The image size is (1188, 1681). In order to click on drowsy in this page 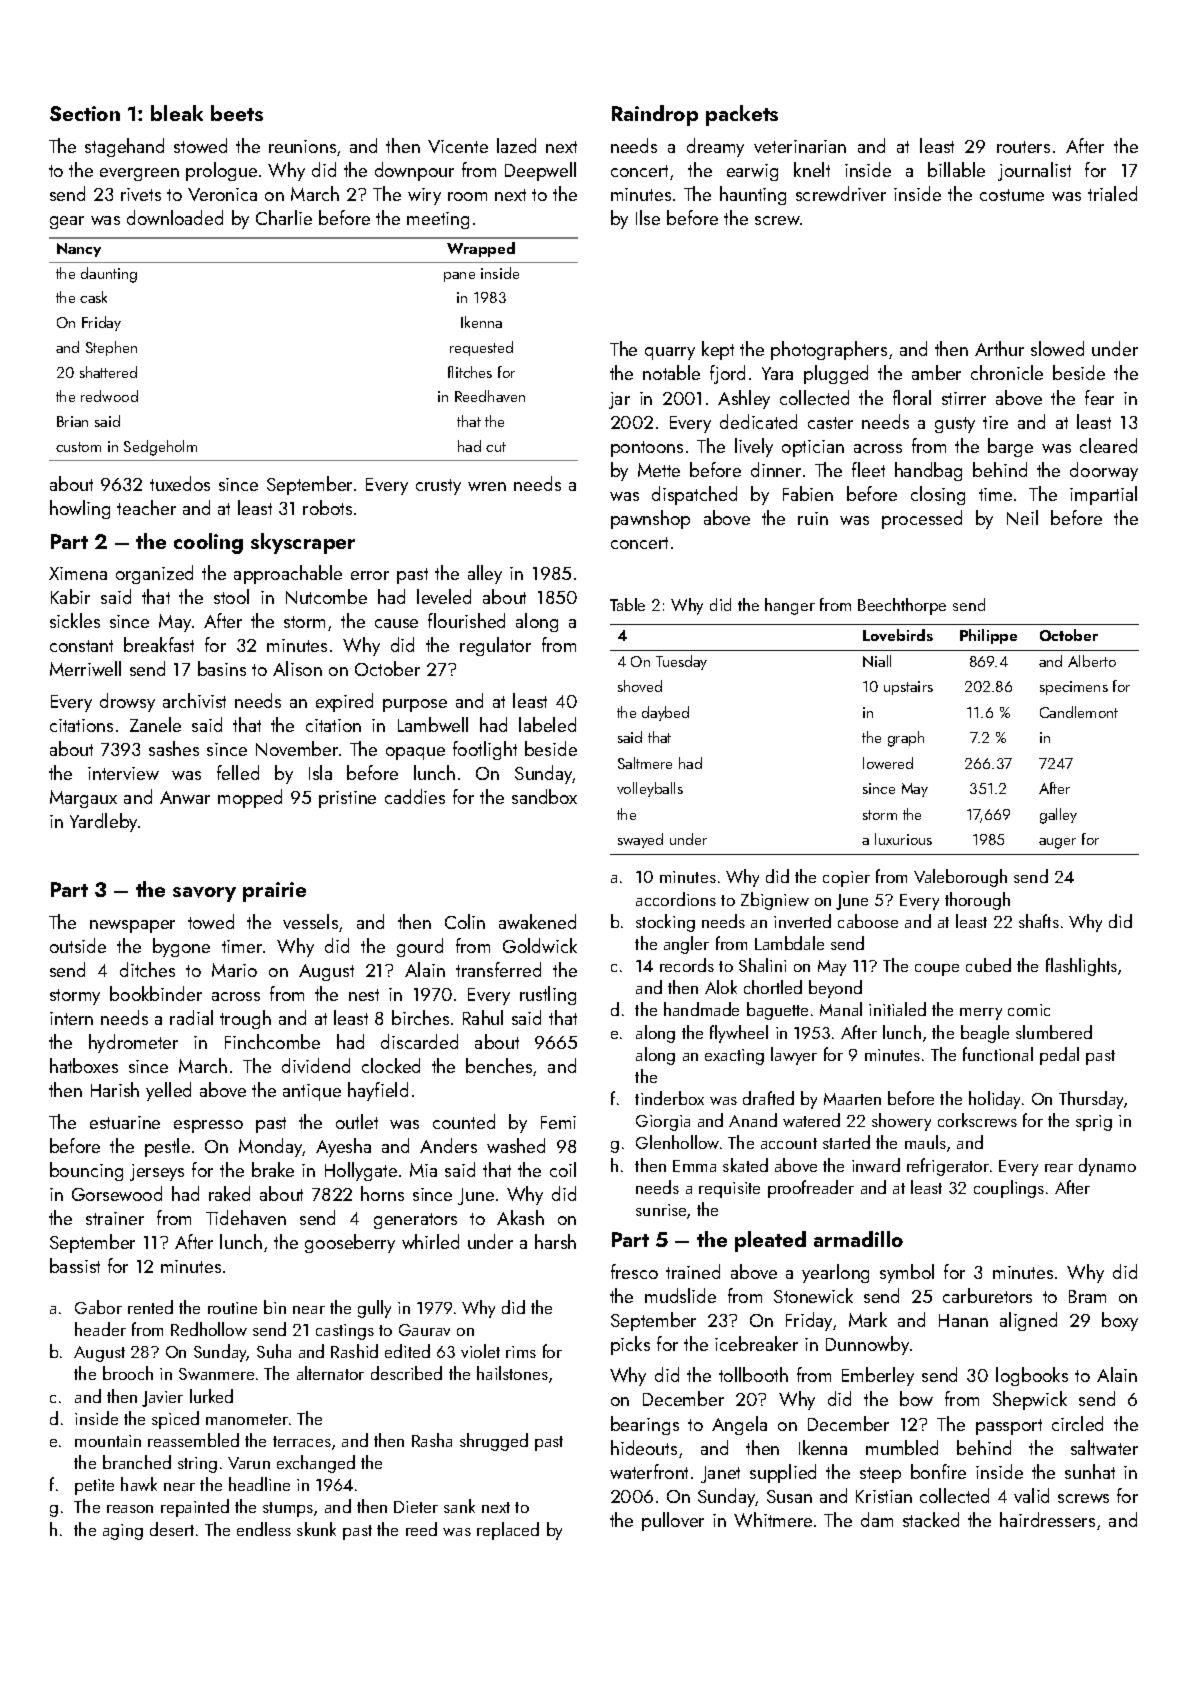, I will do `click(127, 702)`.
